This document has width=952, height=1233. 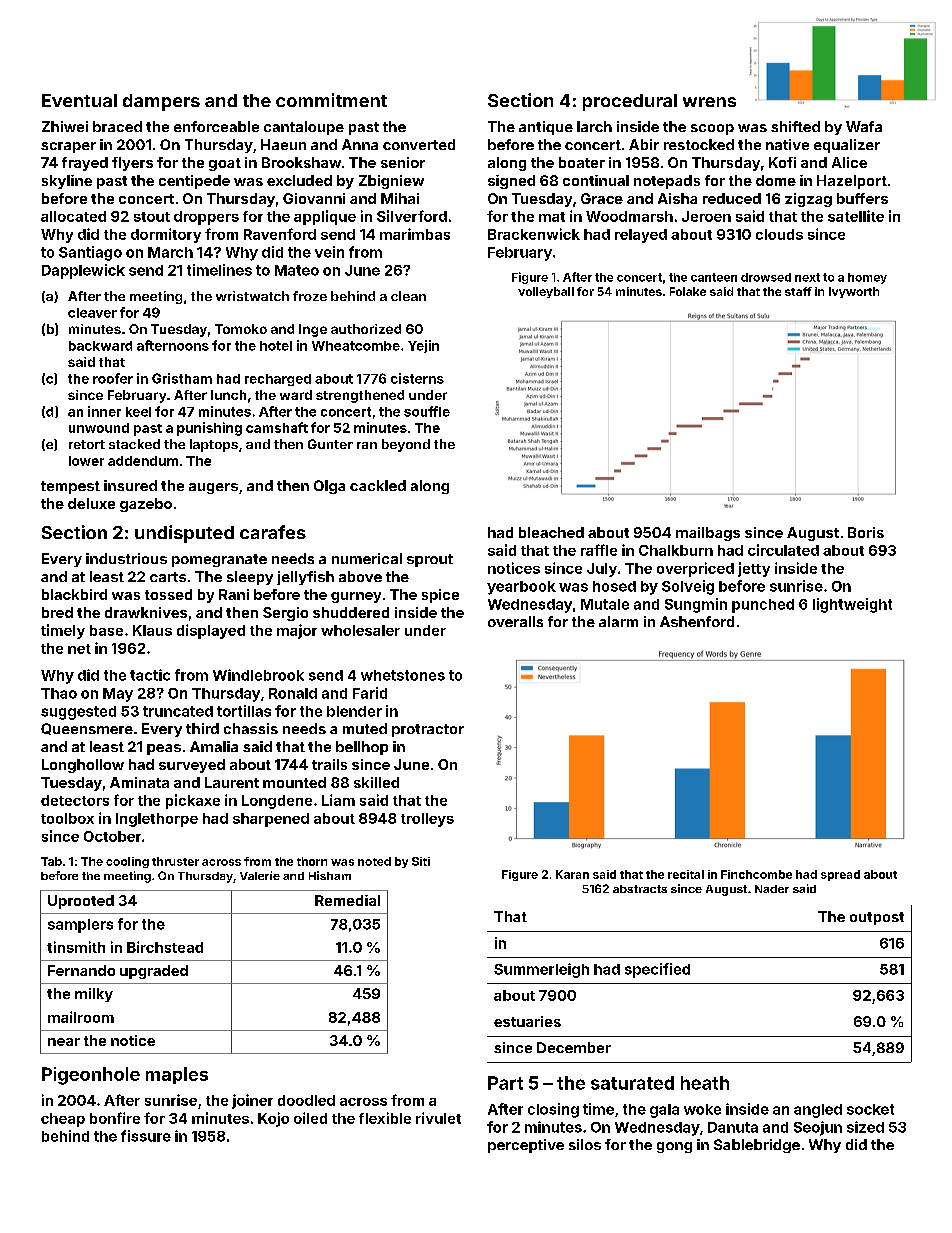 What do you see at coordinates (862, 198) in the document?
I see `buffers` at bounding box center [862, 198].
